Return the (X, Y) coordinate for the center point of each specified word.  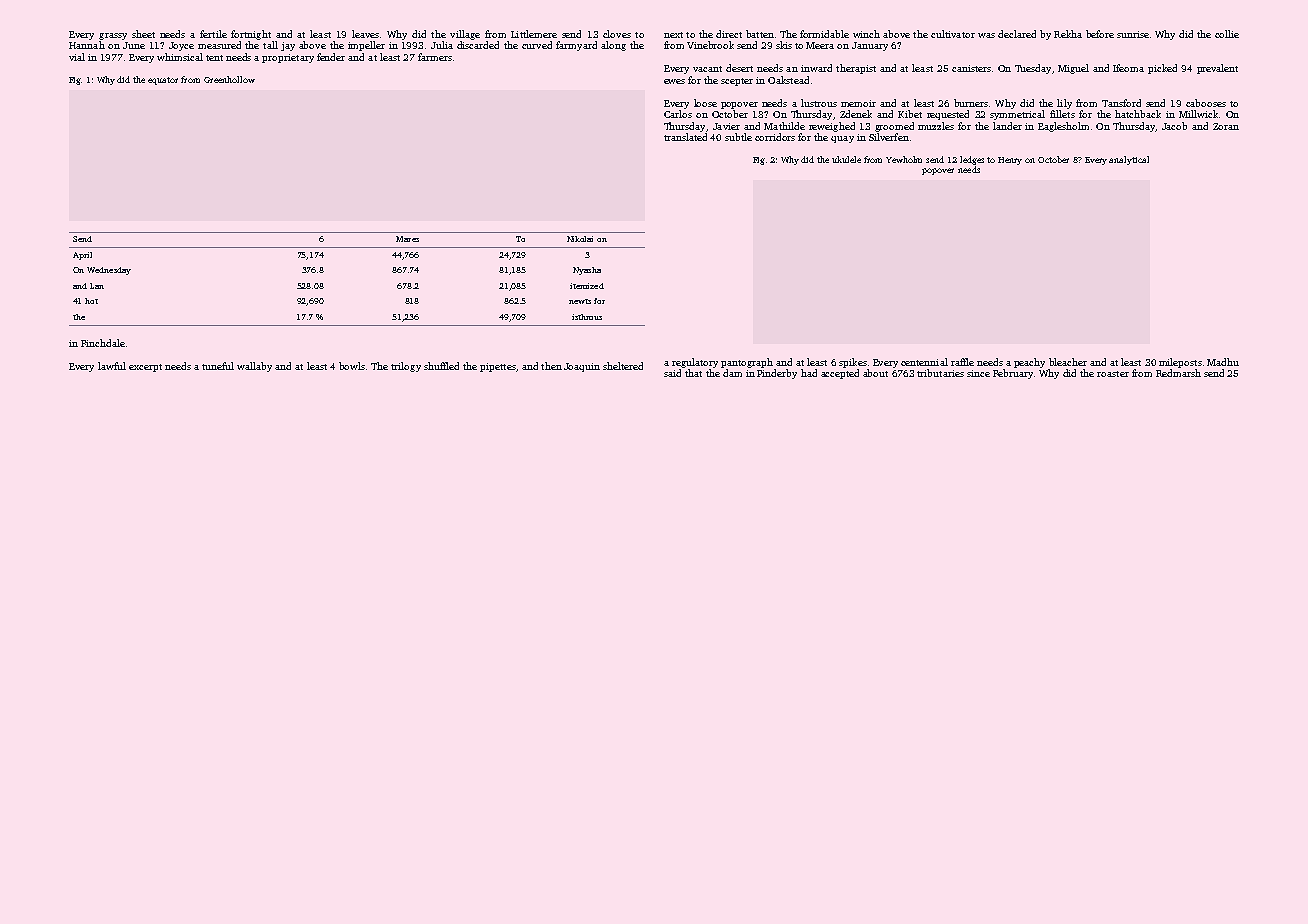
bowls (352, 366)
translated (685, 137)
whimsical (180, 57)
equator (163, 81)
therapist (856, 69)
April (82, 256)
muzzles (936, 126)
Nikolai (580, 239)
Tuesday (1033, 69)
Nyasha (587, 271)
